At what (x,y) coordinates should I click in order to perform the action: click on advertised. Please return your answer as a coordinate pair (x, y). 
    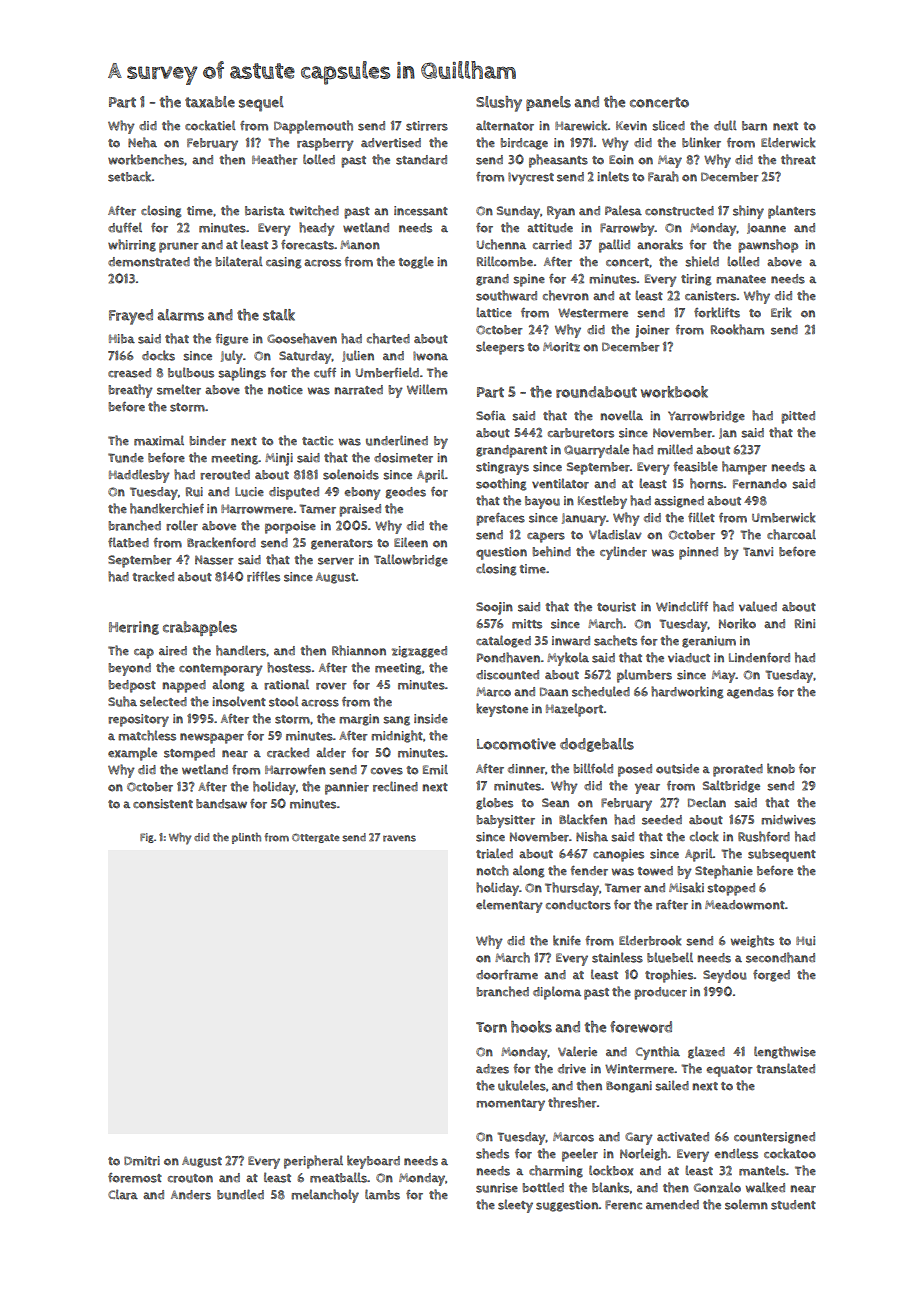
    Looking at the image, I should click on (391, 143).
